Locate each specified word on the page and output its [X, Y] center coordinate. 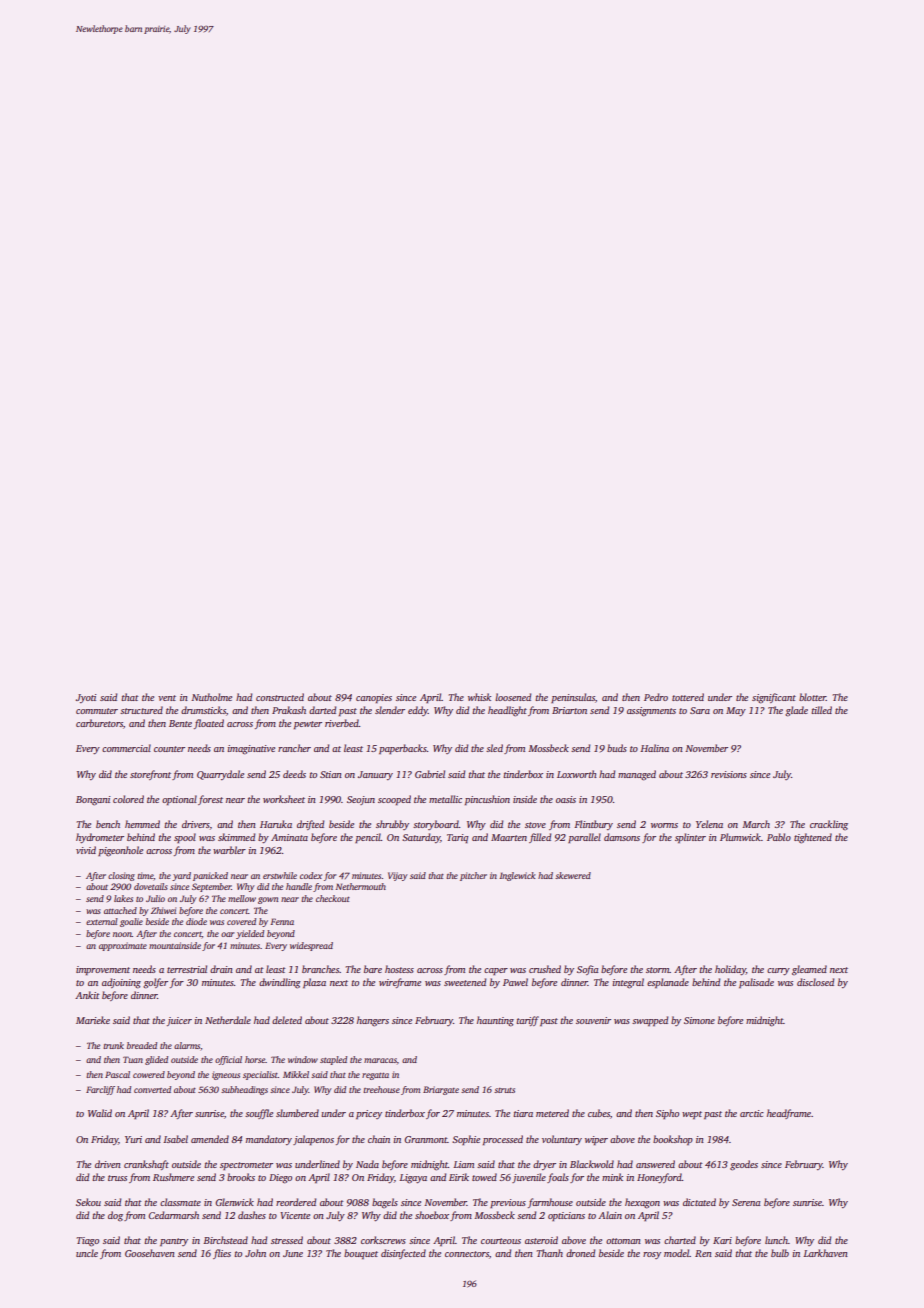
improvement [103, 970]
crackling [829, 825]
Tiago [88, 1242]
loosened [513, 697]
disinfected [403, 1254]
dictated [699, 1202]
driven [108, 1164]
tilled [821, 710]
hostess [399, 969]
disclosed [815, 982]
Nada [367, 1164]
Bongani [93, 801]
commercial [126, 748]
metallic [445, 799]
